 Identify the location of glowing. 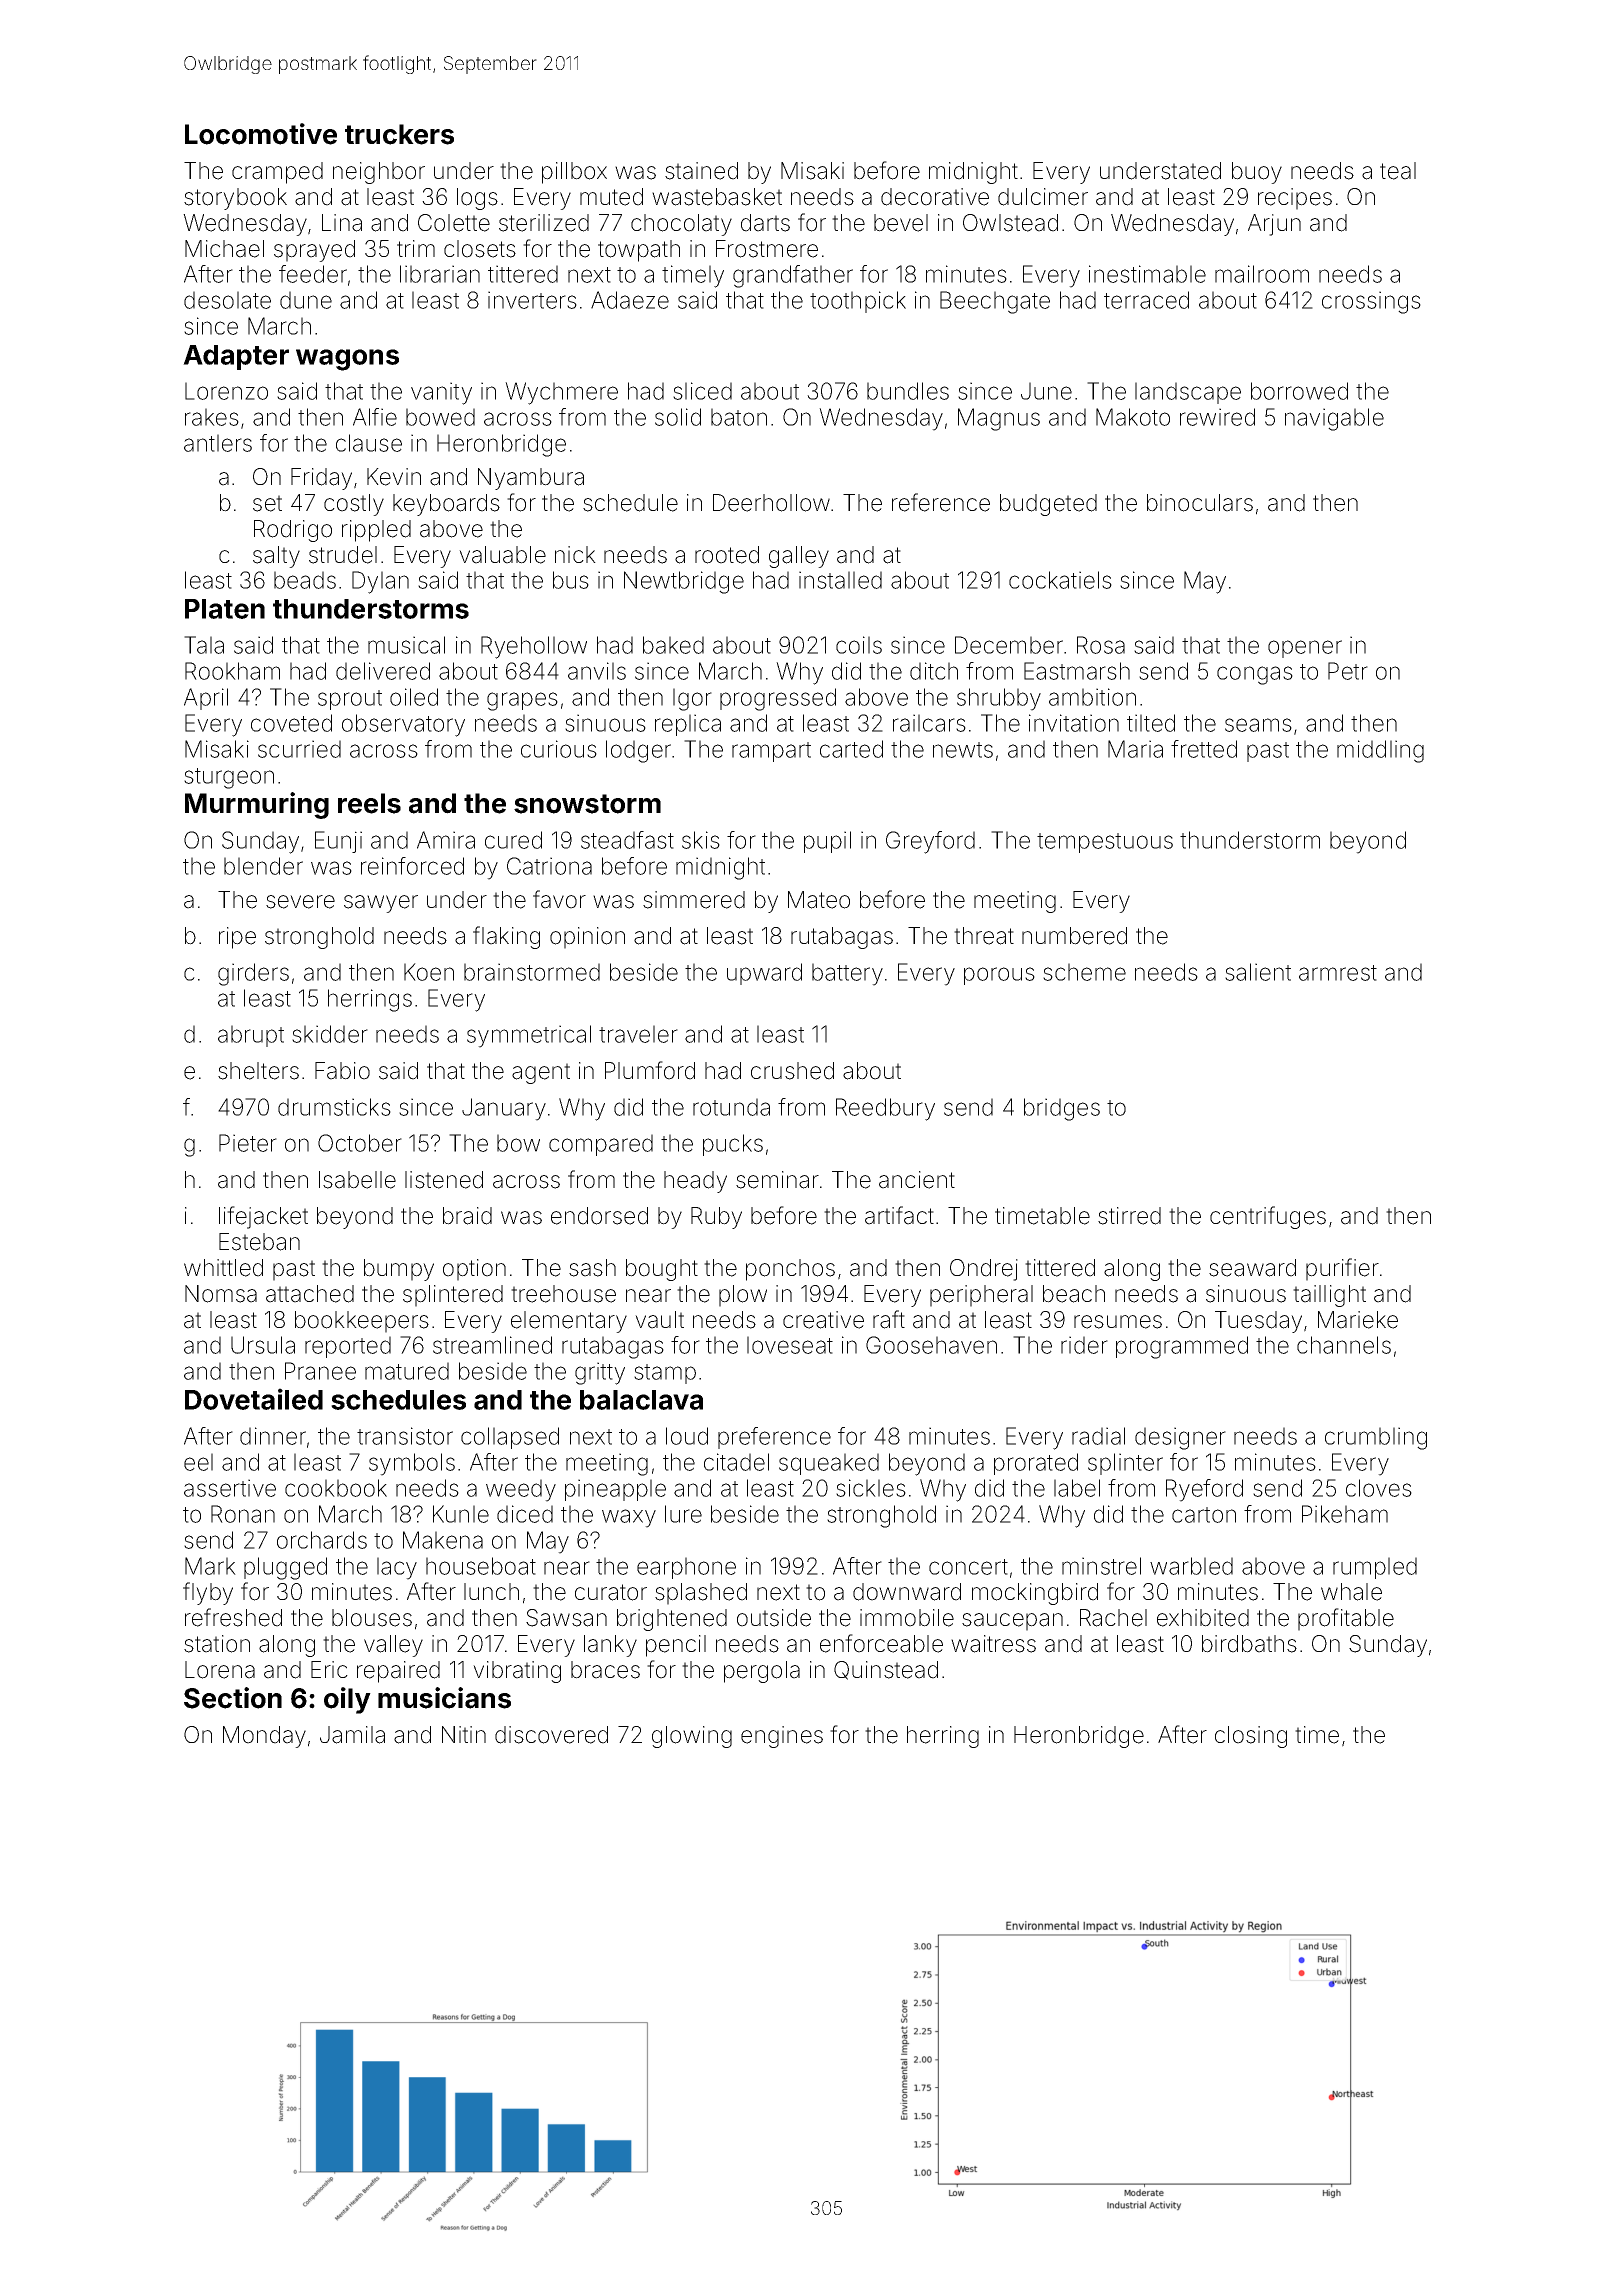
(692, 1737).
